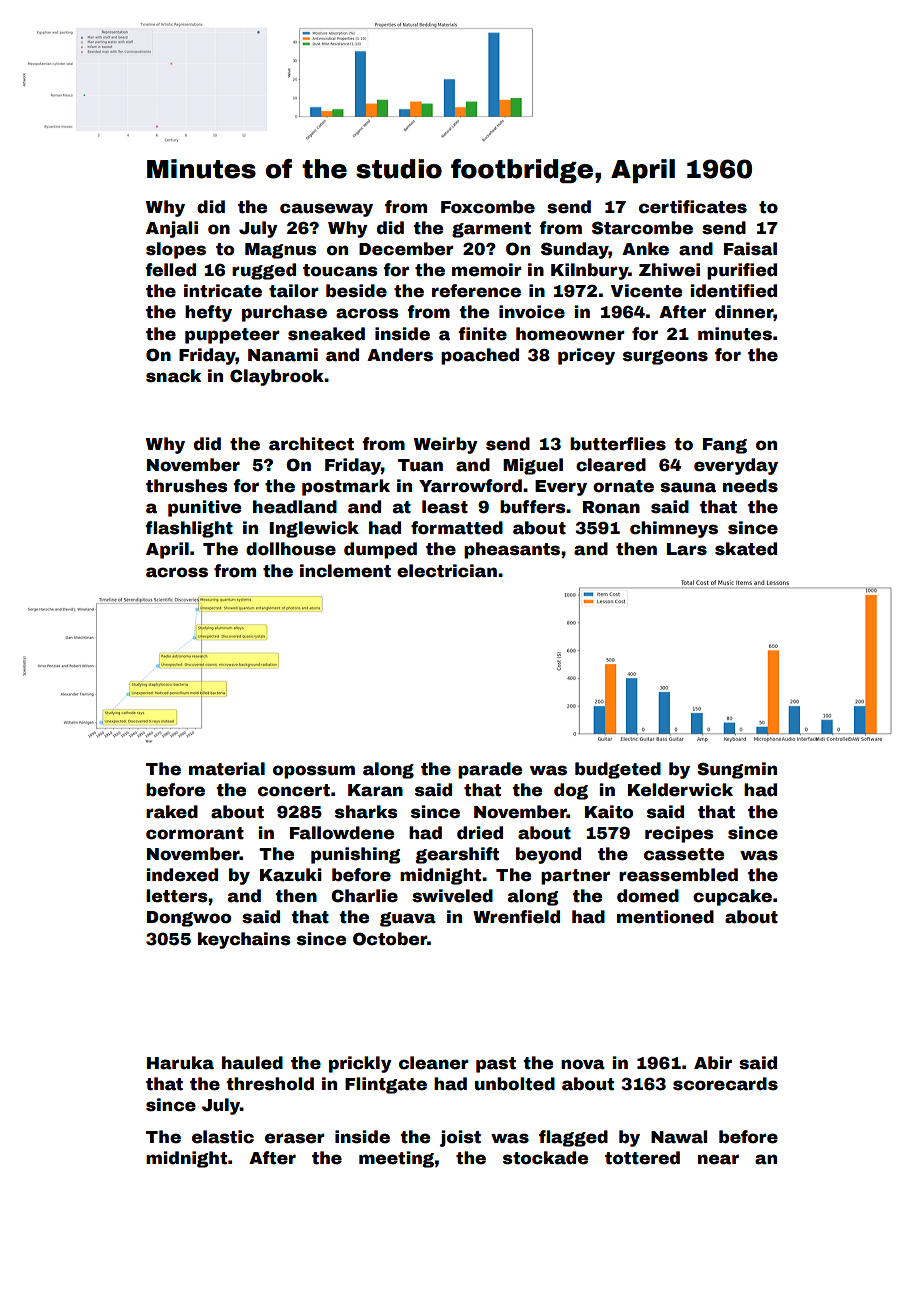 This page has width=924, height=1311. What do you see at coordinates (713, 1063) in the page?
I see `Abir` at bounding box center [713, 1063].
